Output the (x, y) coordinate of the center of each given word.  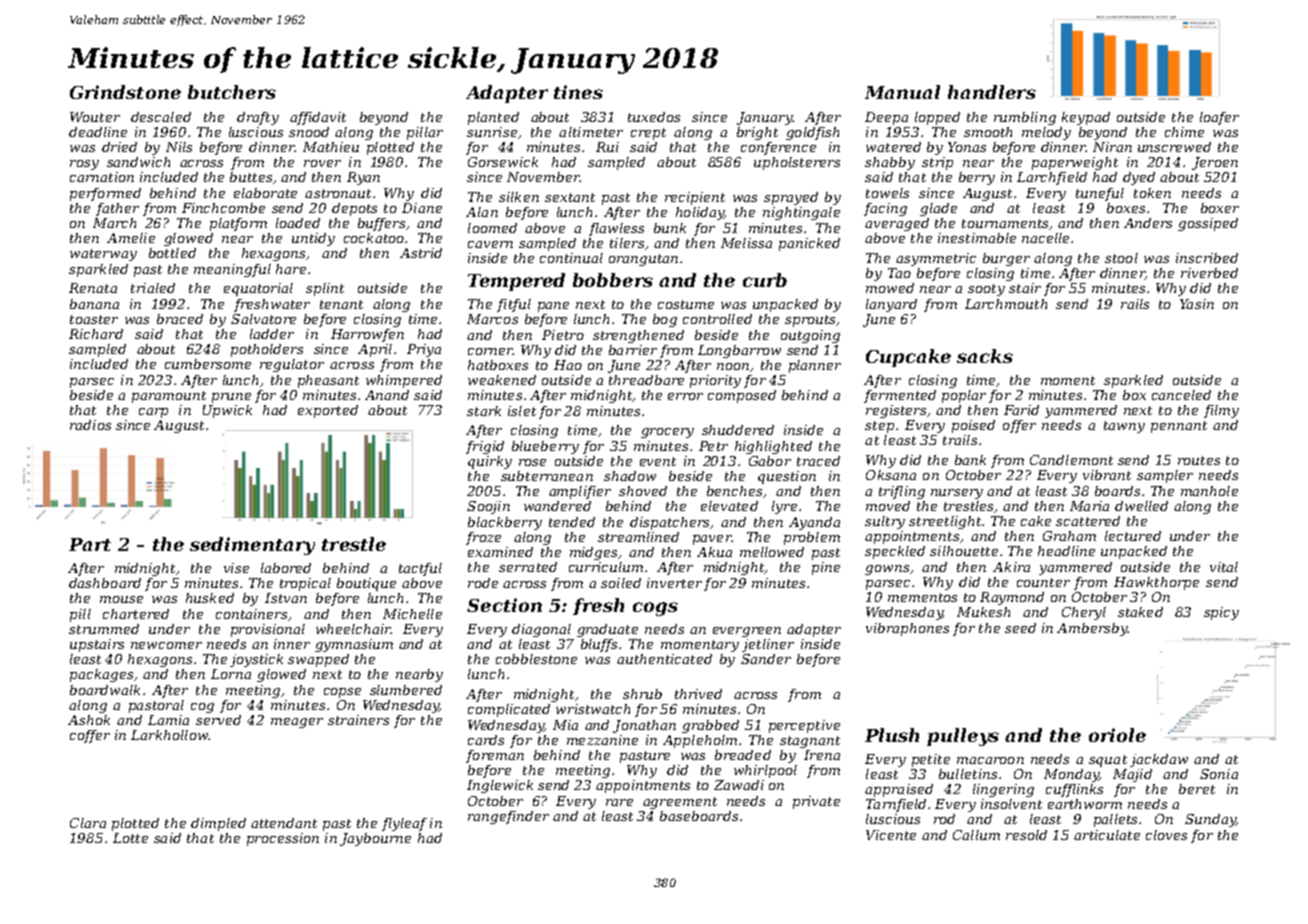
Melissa (746, 243)
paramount (169, 397)
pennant (1179, 427)
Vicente (891, 835)
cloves (1166, 835)
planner (815, 366)
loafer (1219, 118)
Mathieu (331, 147)
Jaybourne (375, 839)
